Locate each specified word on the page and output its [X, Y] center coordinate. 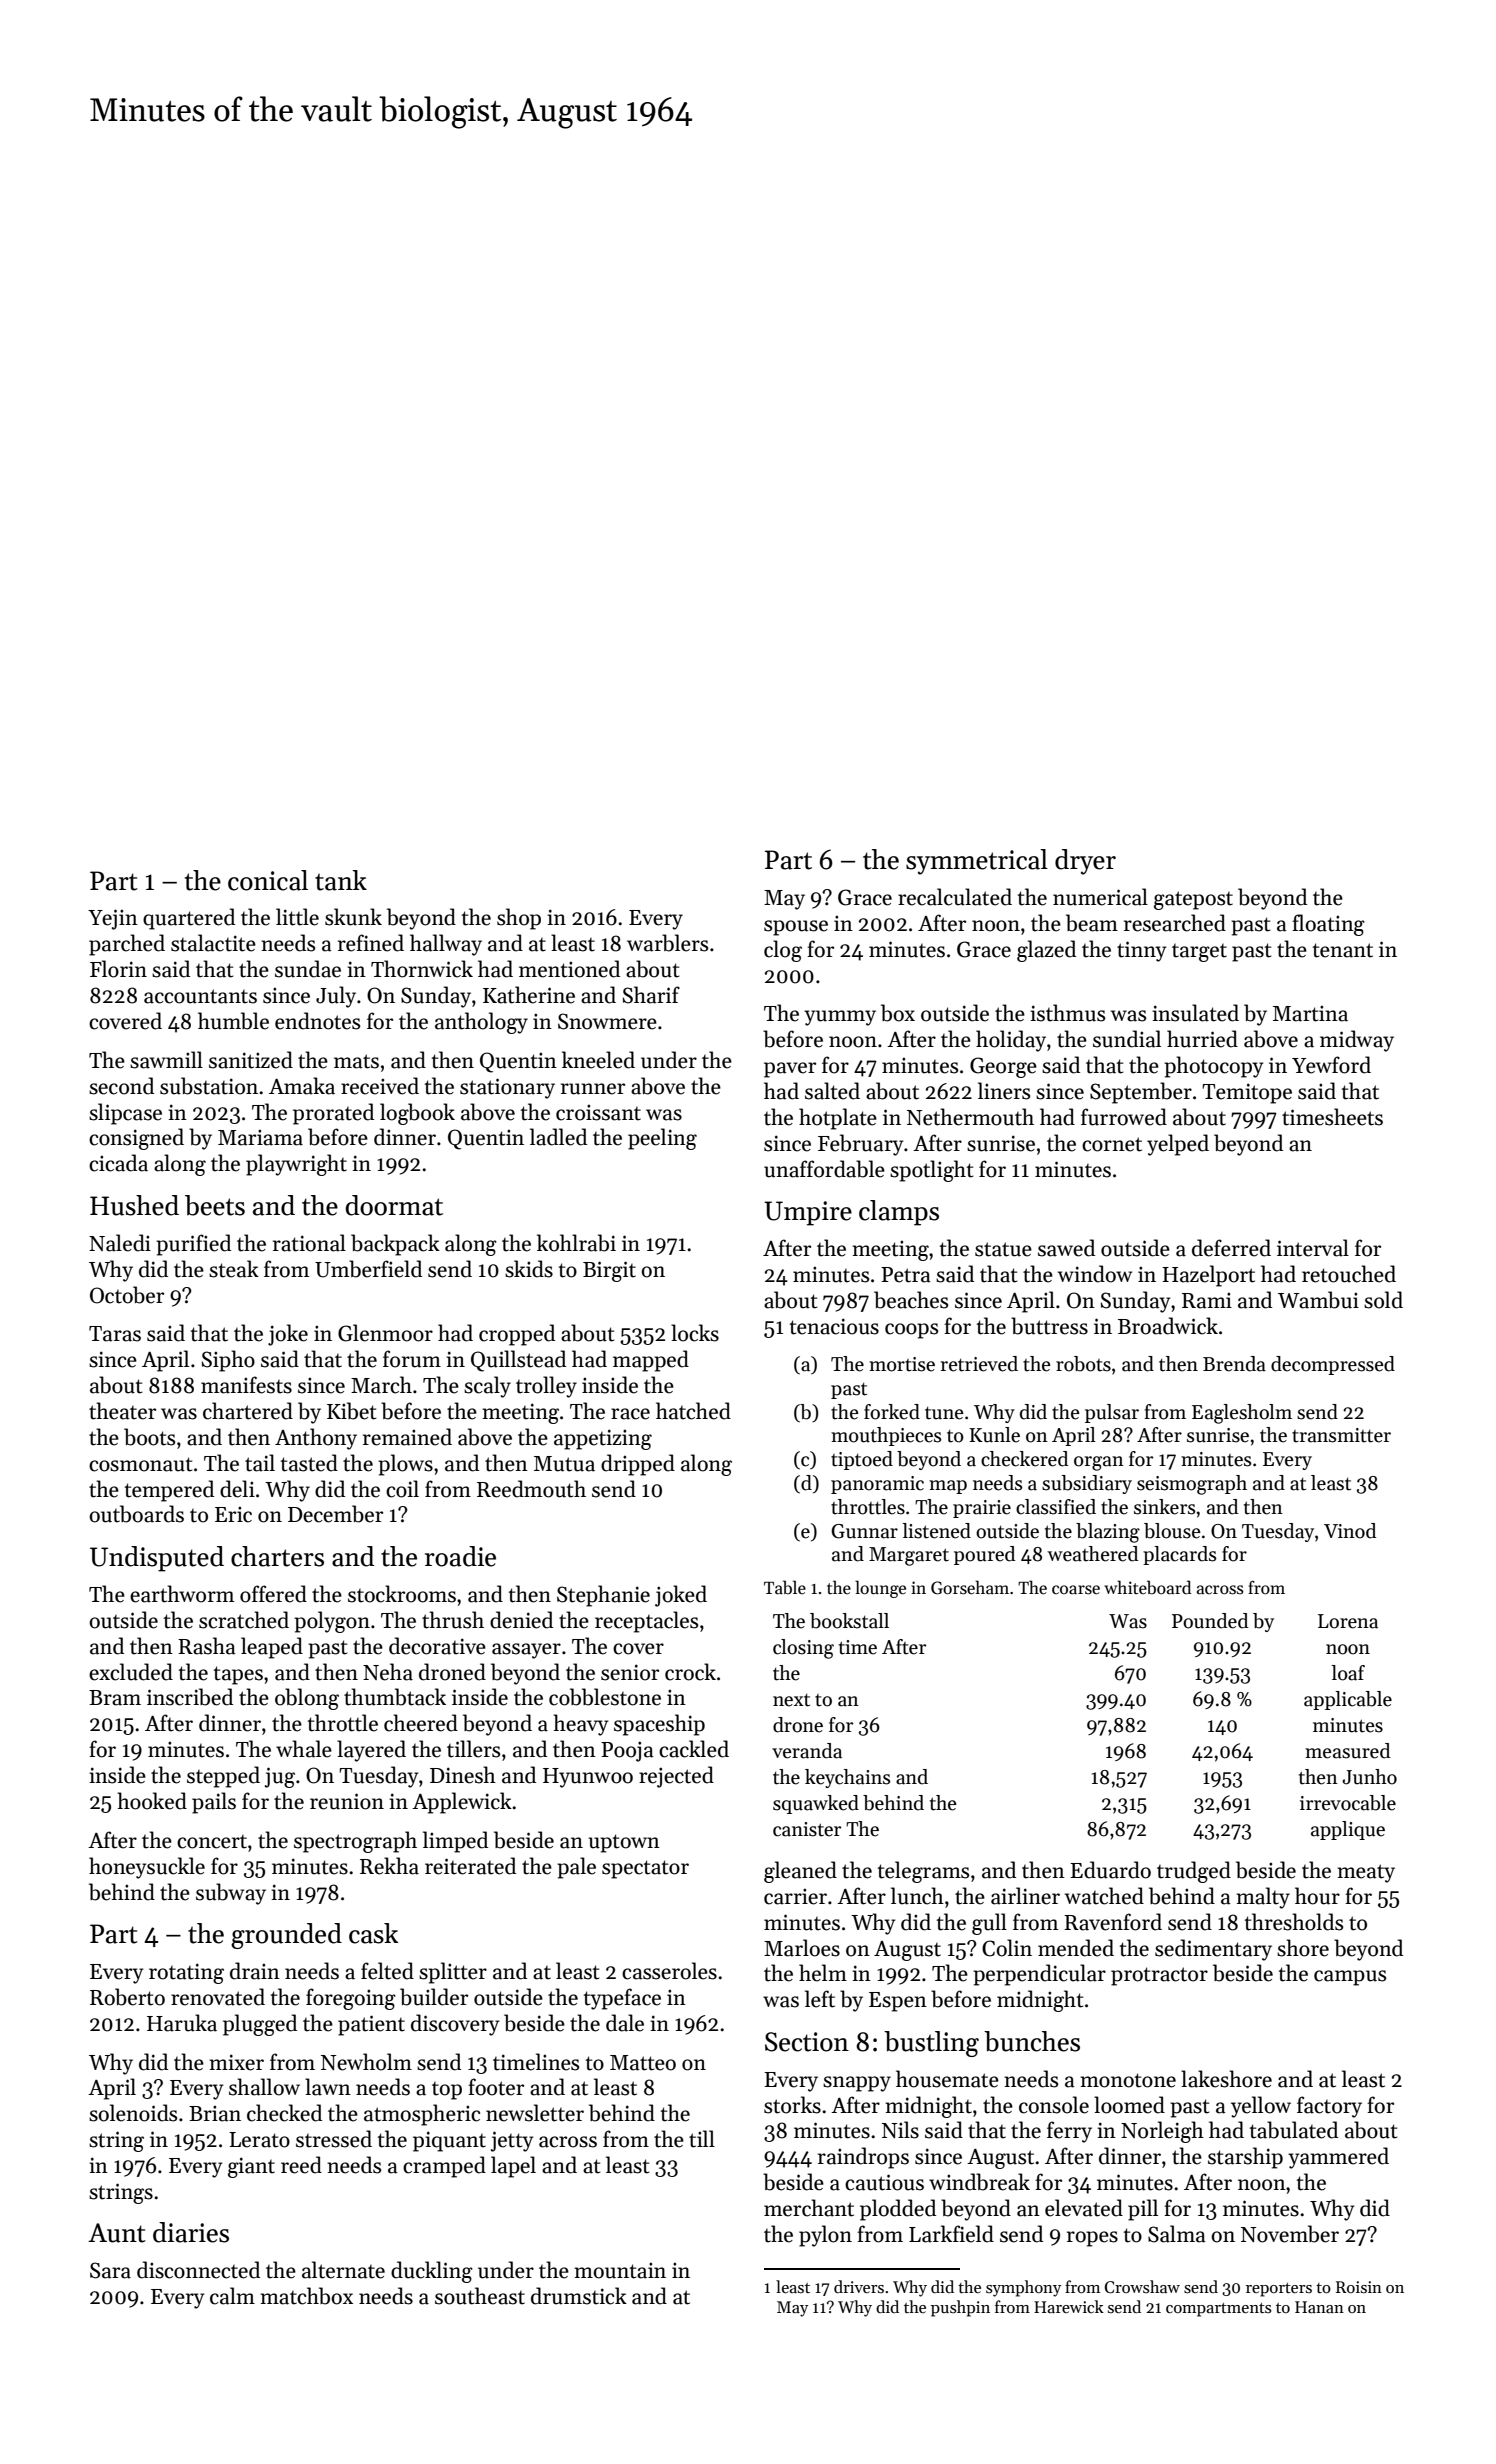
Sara [110, 2270]
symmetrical [977, 862]
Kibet [351, 1411]
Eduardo [1110, 1870]
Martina [1310, 1013]
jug [280, 1777]
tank [341, 880]
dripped [638, 1465]
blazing [1108, 1533]
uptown [624, 1843]
